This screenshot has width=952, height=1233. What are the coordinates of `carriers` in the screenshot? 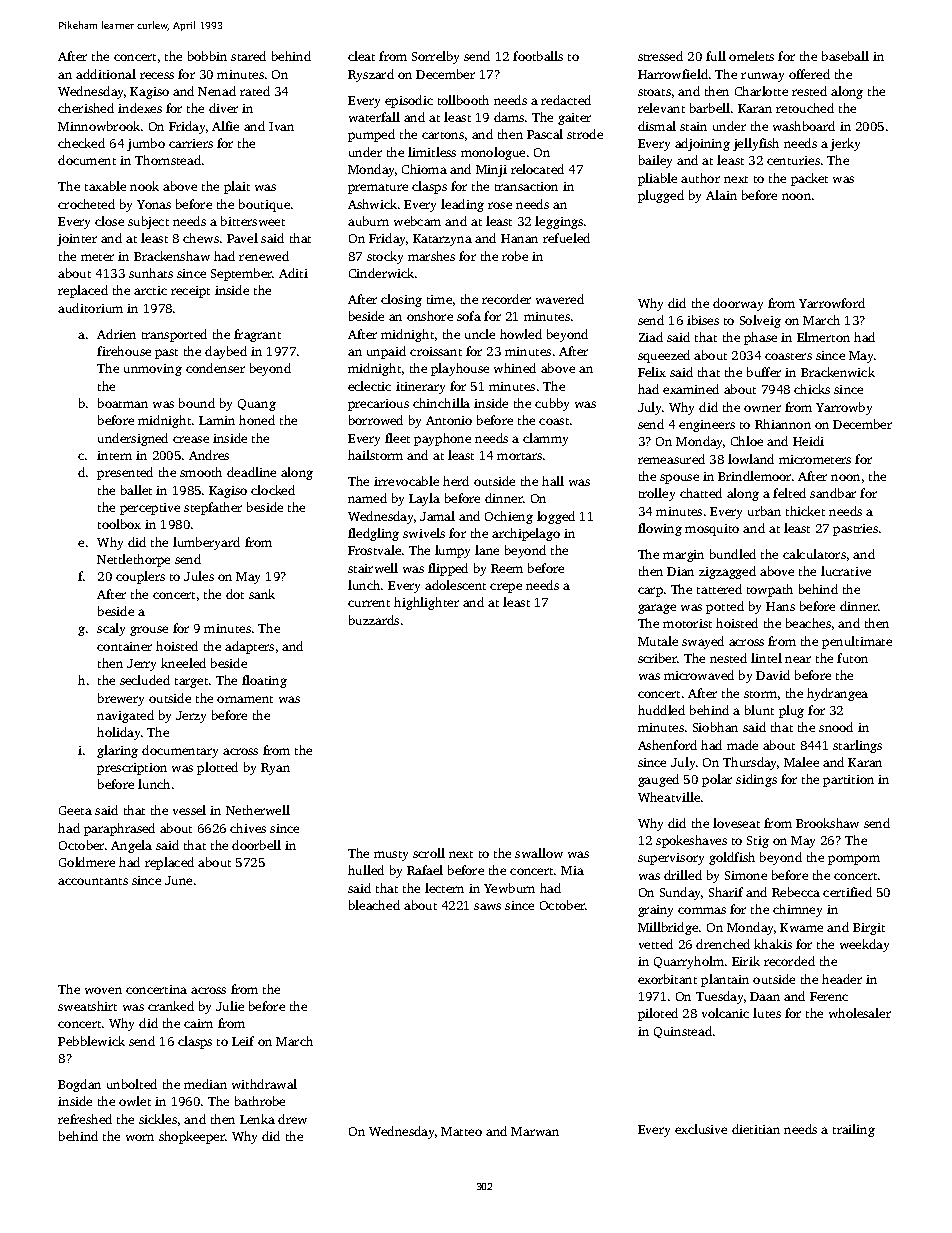 It's located at (191, 143).
